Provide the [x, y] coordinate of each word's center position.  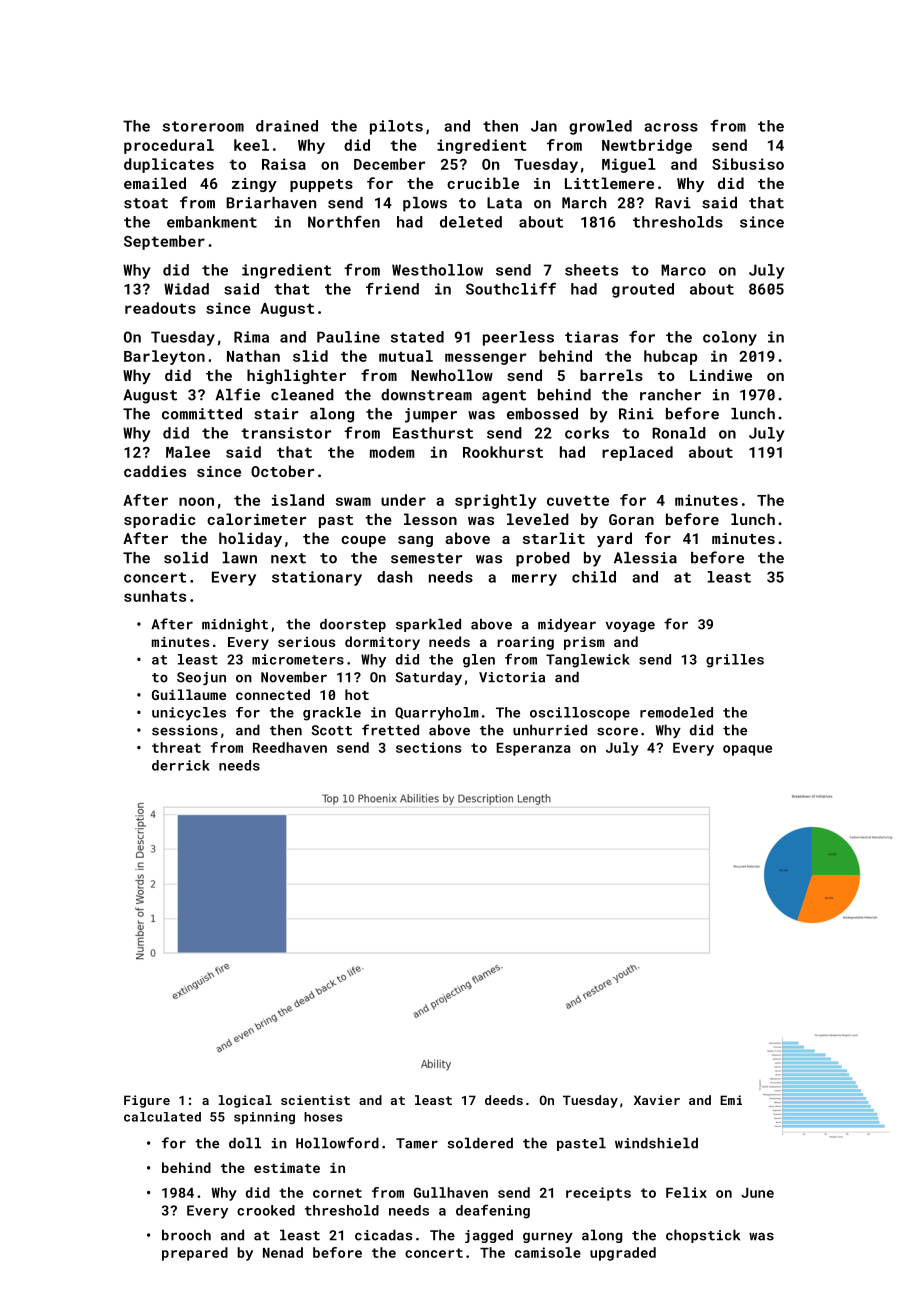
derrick [181, 765]
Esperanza [534, 749]
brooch [186, 1235]
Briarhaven [271, 203]
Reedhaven [290, 747]
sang [415, 541]
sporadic [159, 520]
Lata [504, 203]
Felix [686, 1192]
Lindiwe [721, 375]
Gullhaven [451, 1192]
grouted [643, 290]
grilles [735, 661]
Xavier [657, 1100]
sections [429, 747]
